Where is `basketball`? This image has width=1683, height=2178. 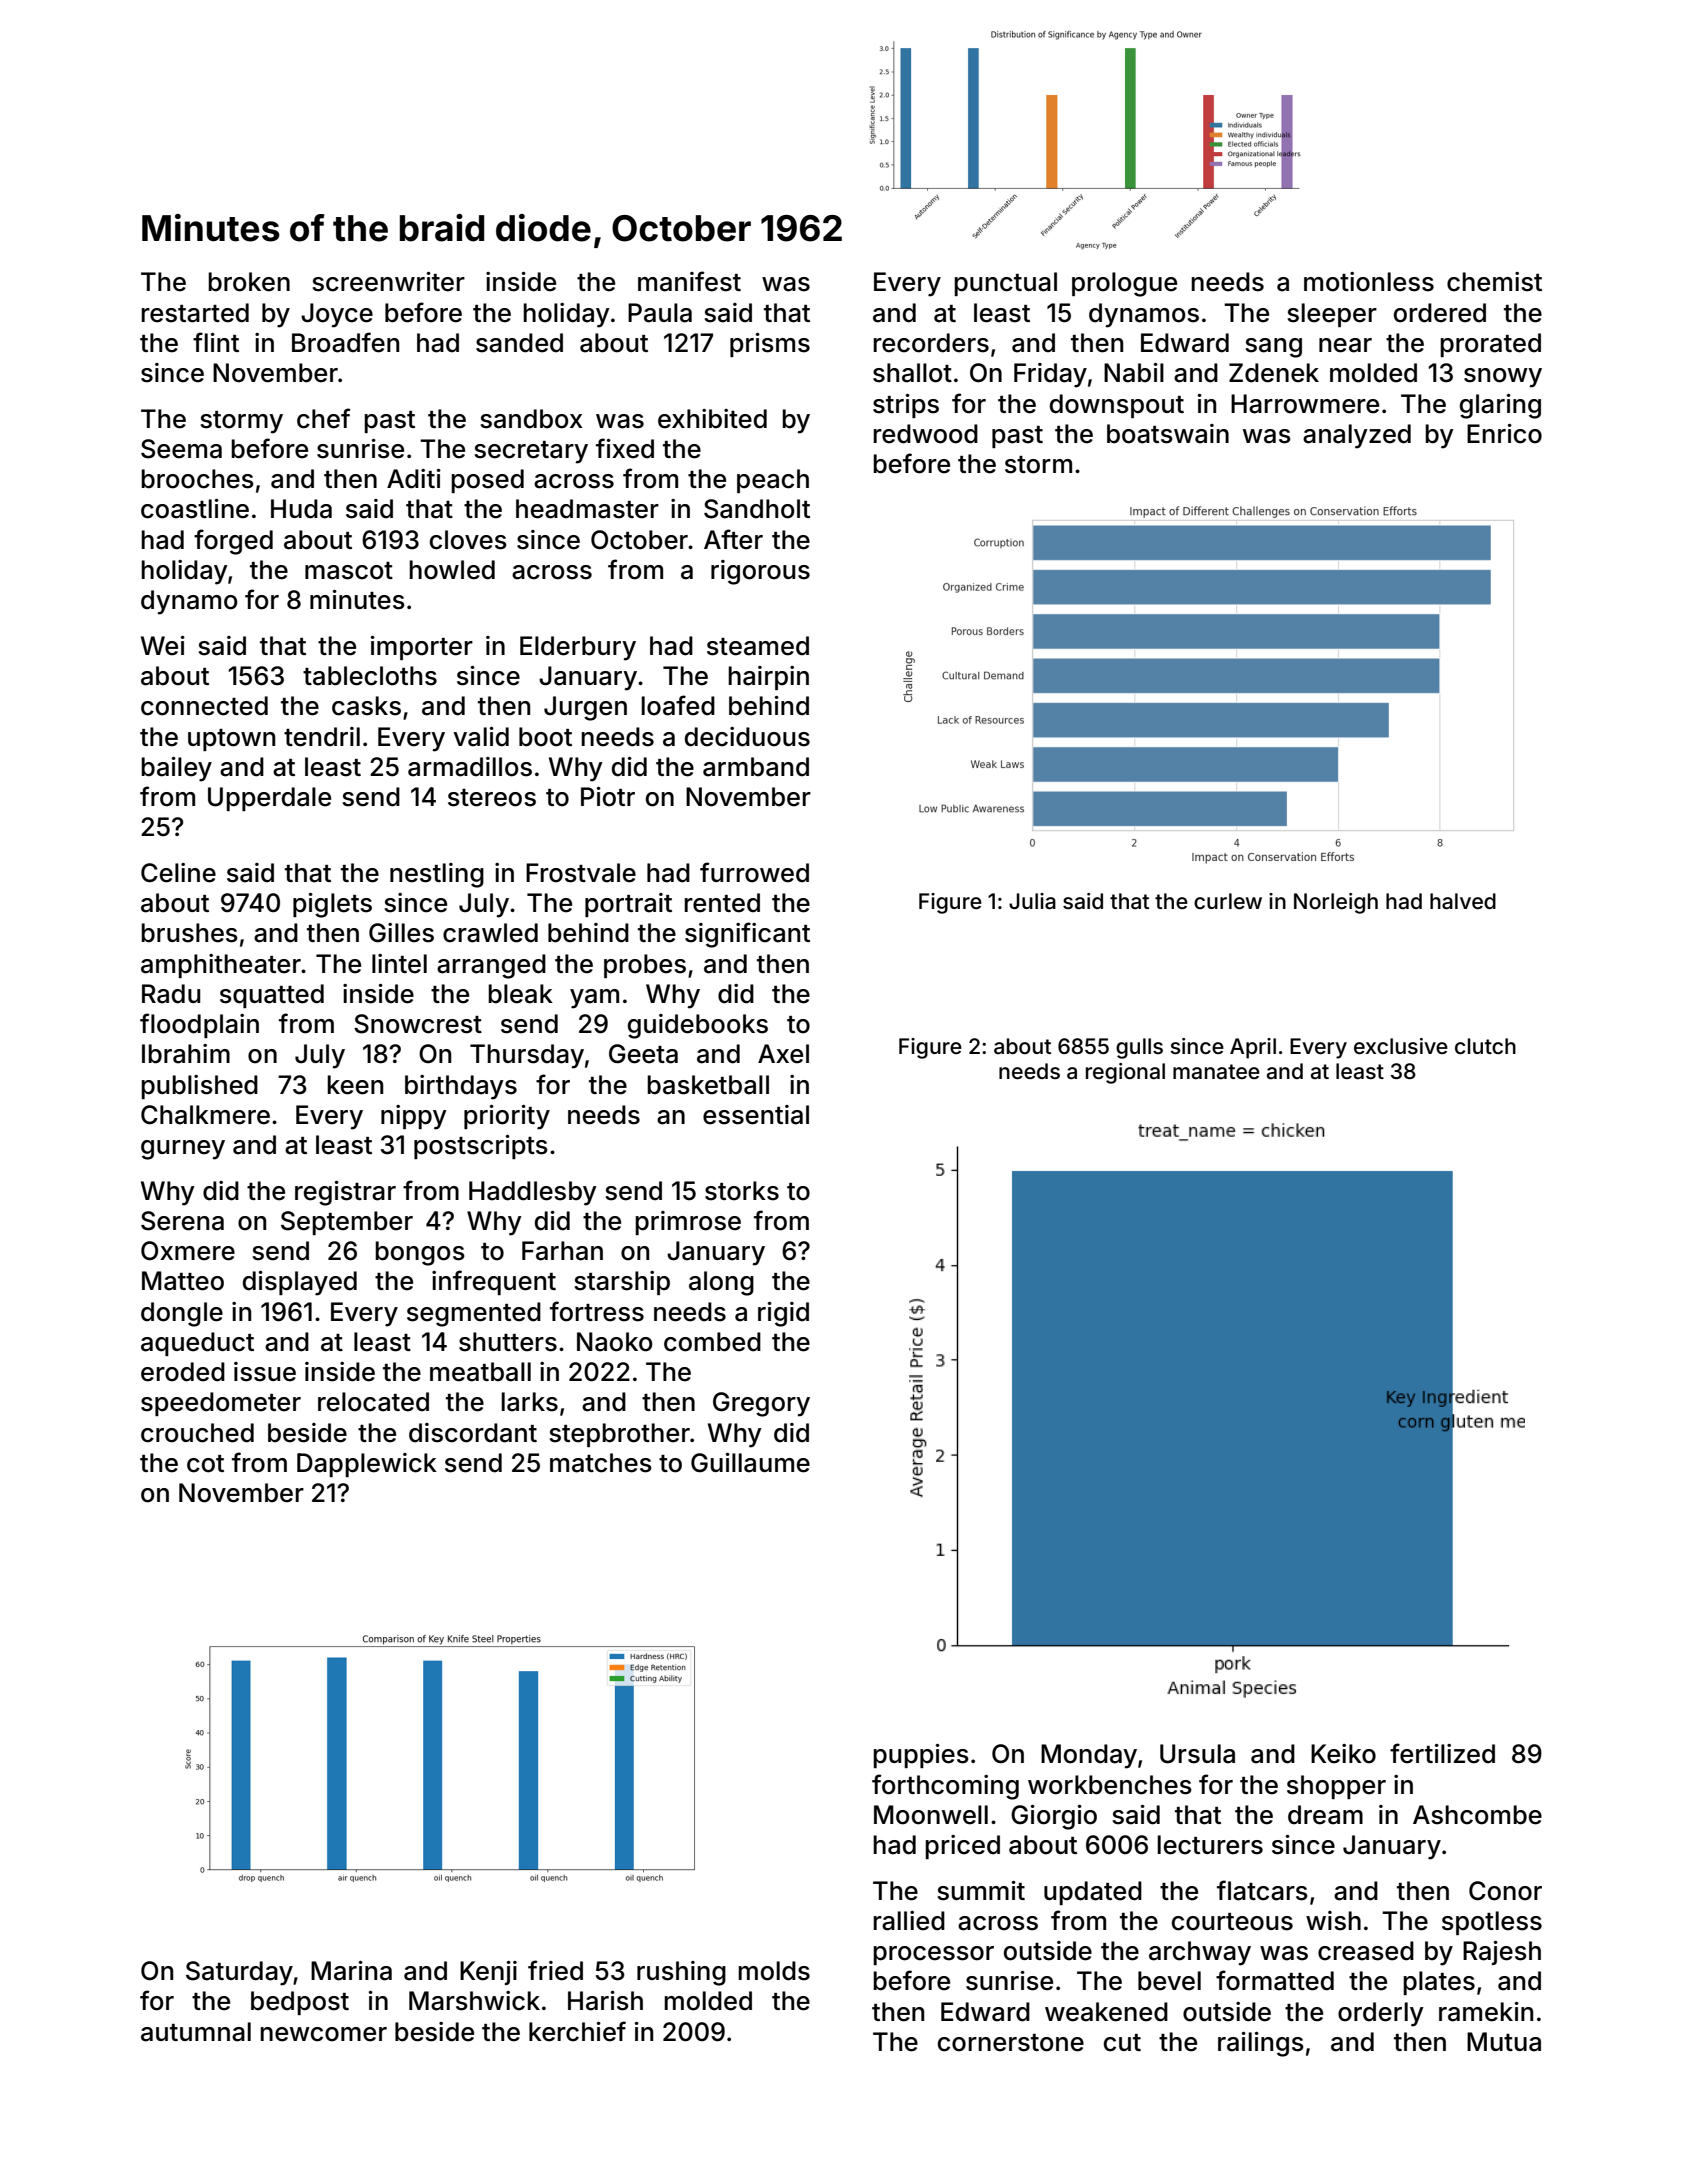 basketball is located at coordinates (708, 1085).
